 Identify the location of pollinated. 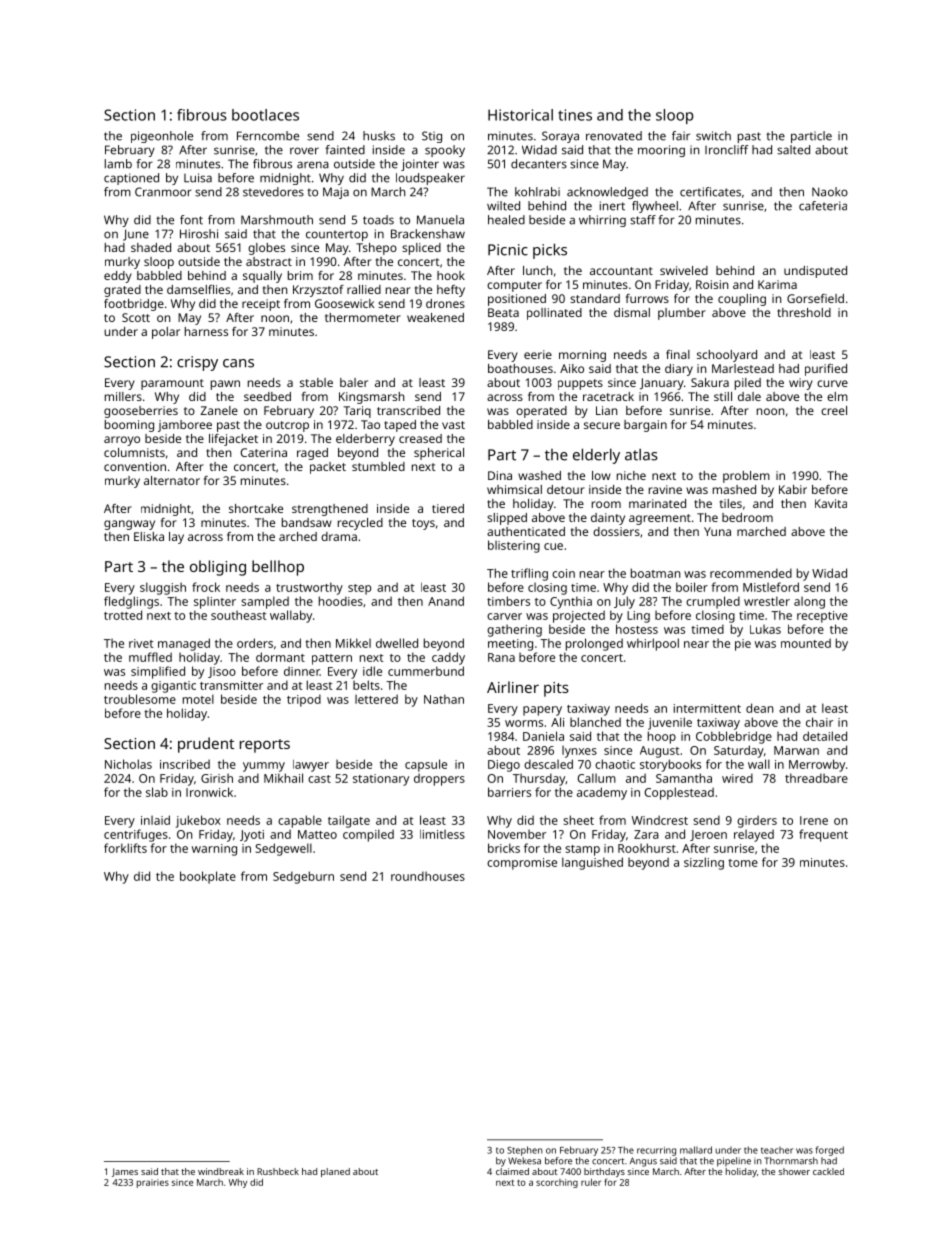
(554, 314).
